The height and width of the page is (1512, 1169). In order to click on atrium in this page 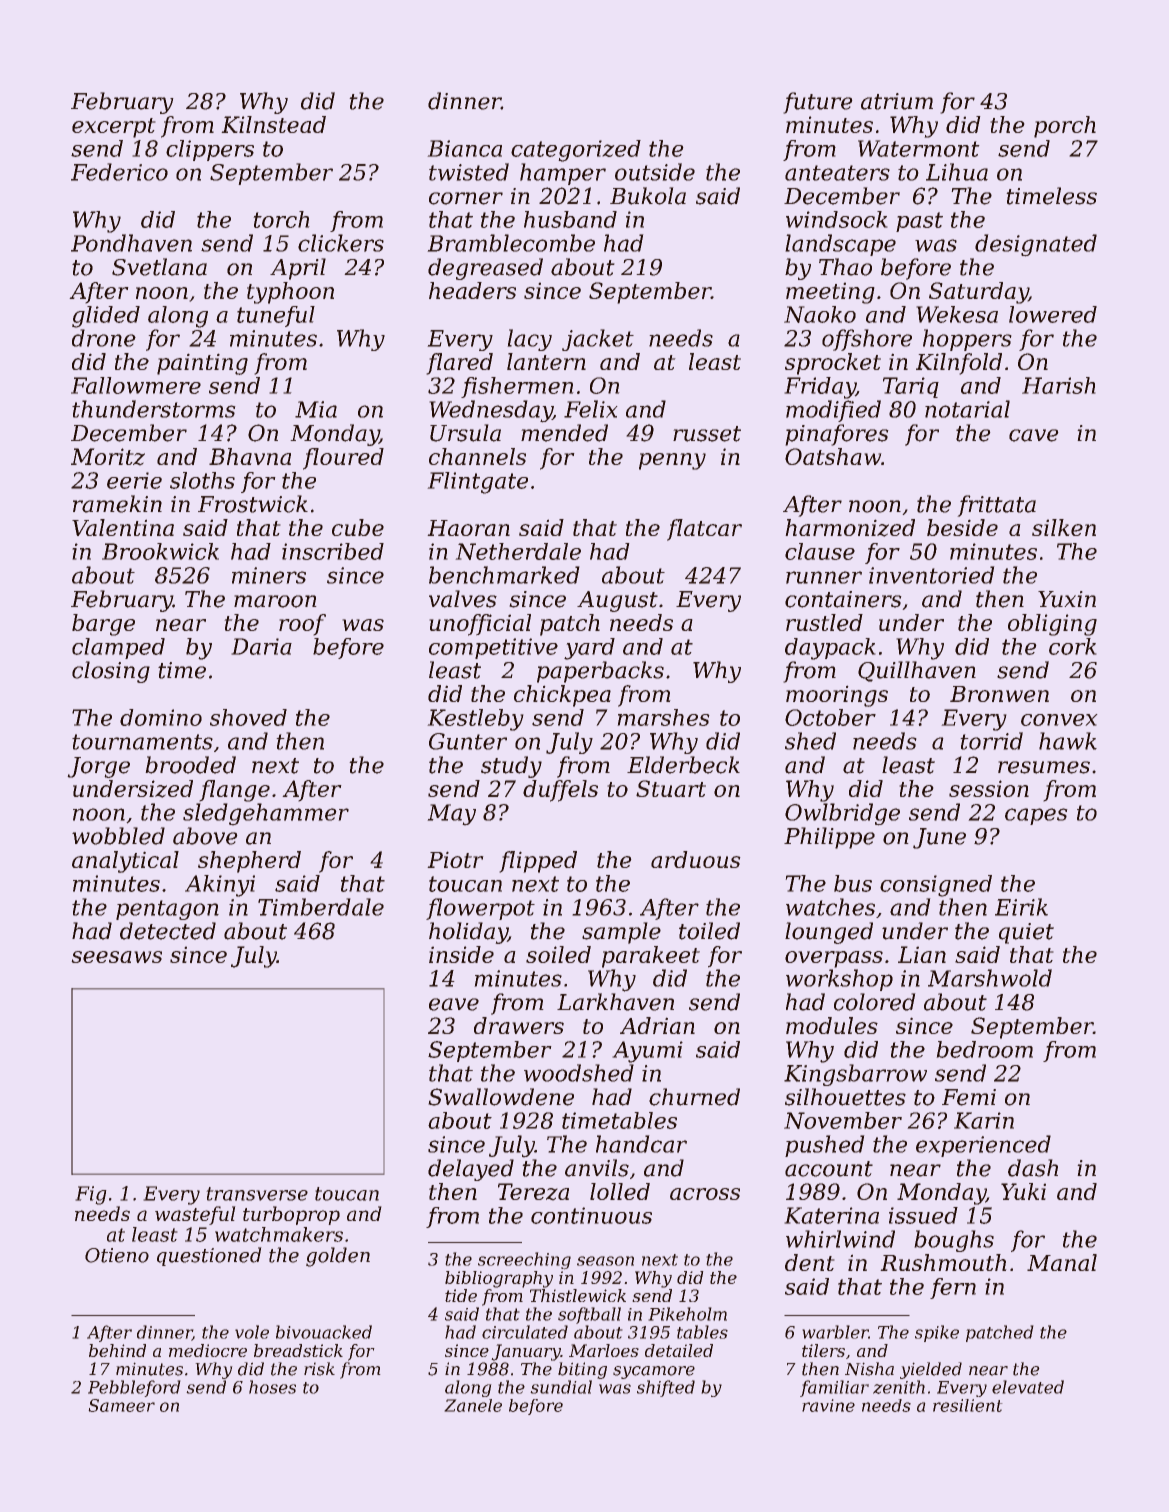, I will do `click(897, 101)`.
